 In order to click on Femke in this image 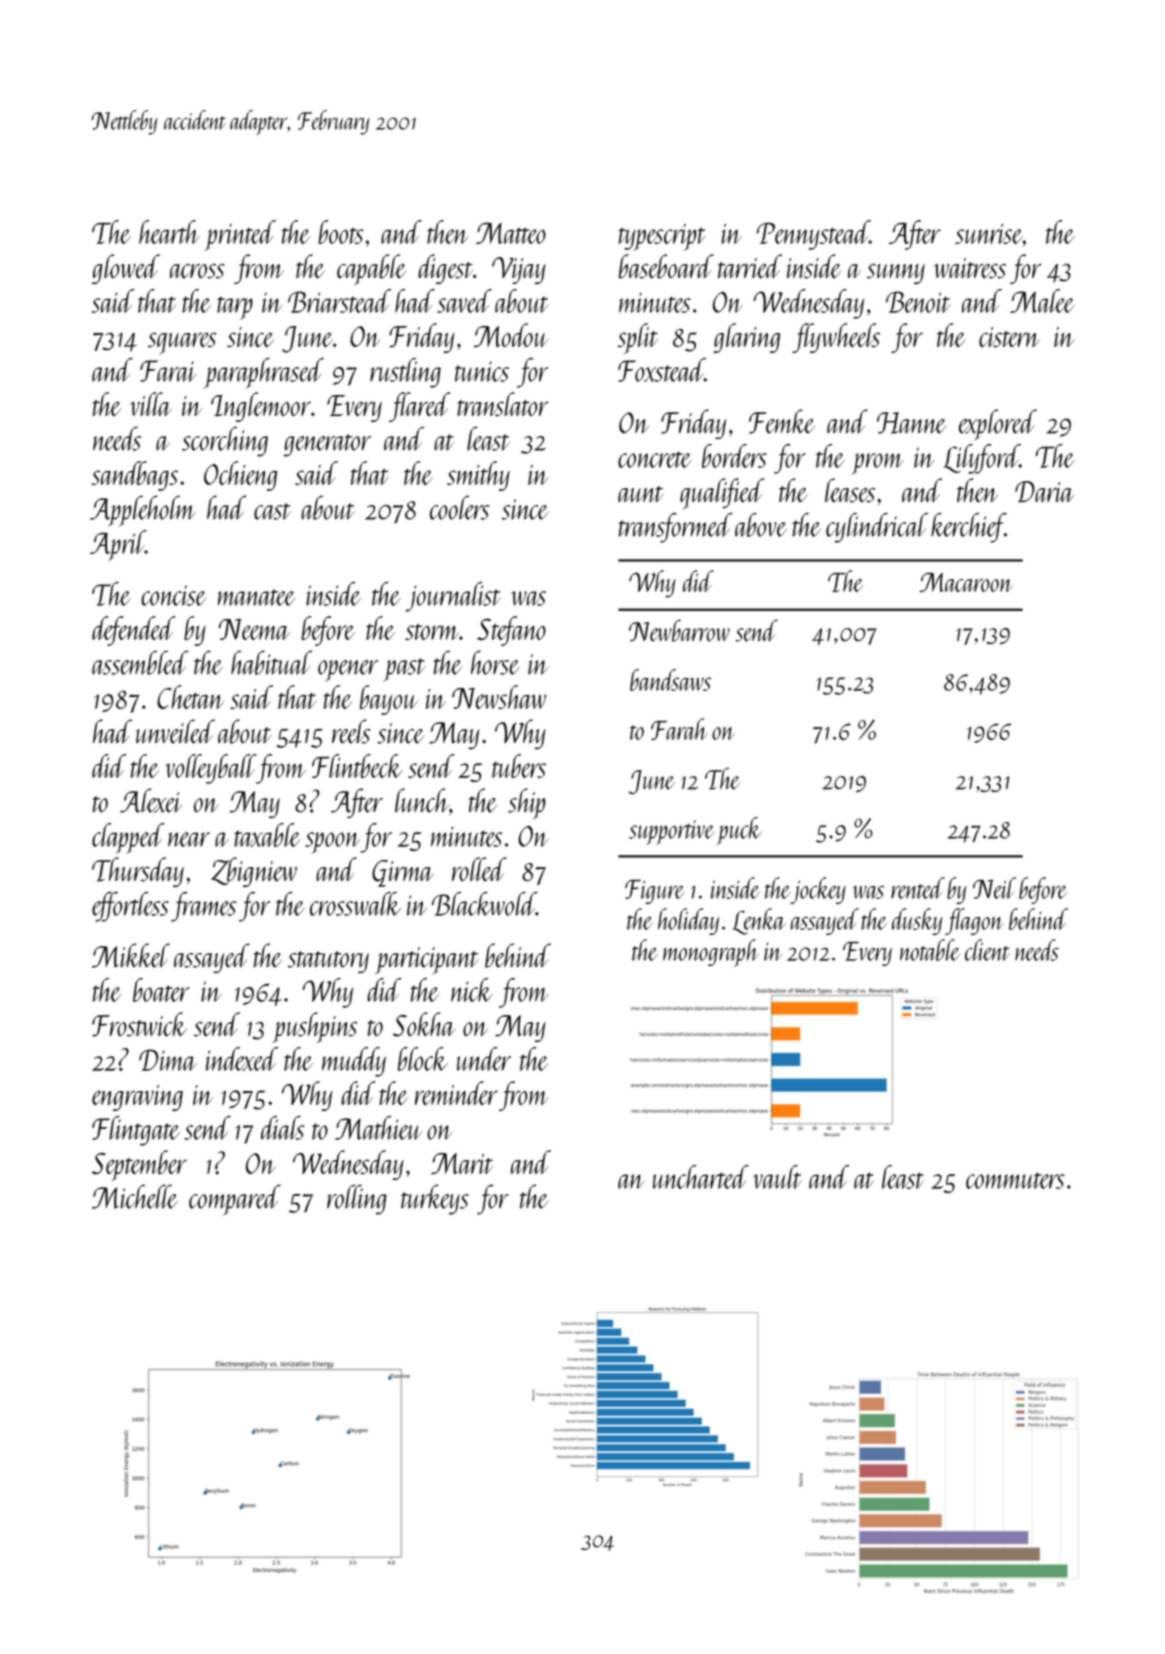, I will do `click(782, 421)`.
